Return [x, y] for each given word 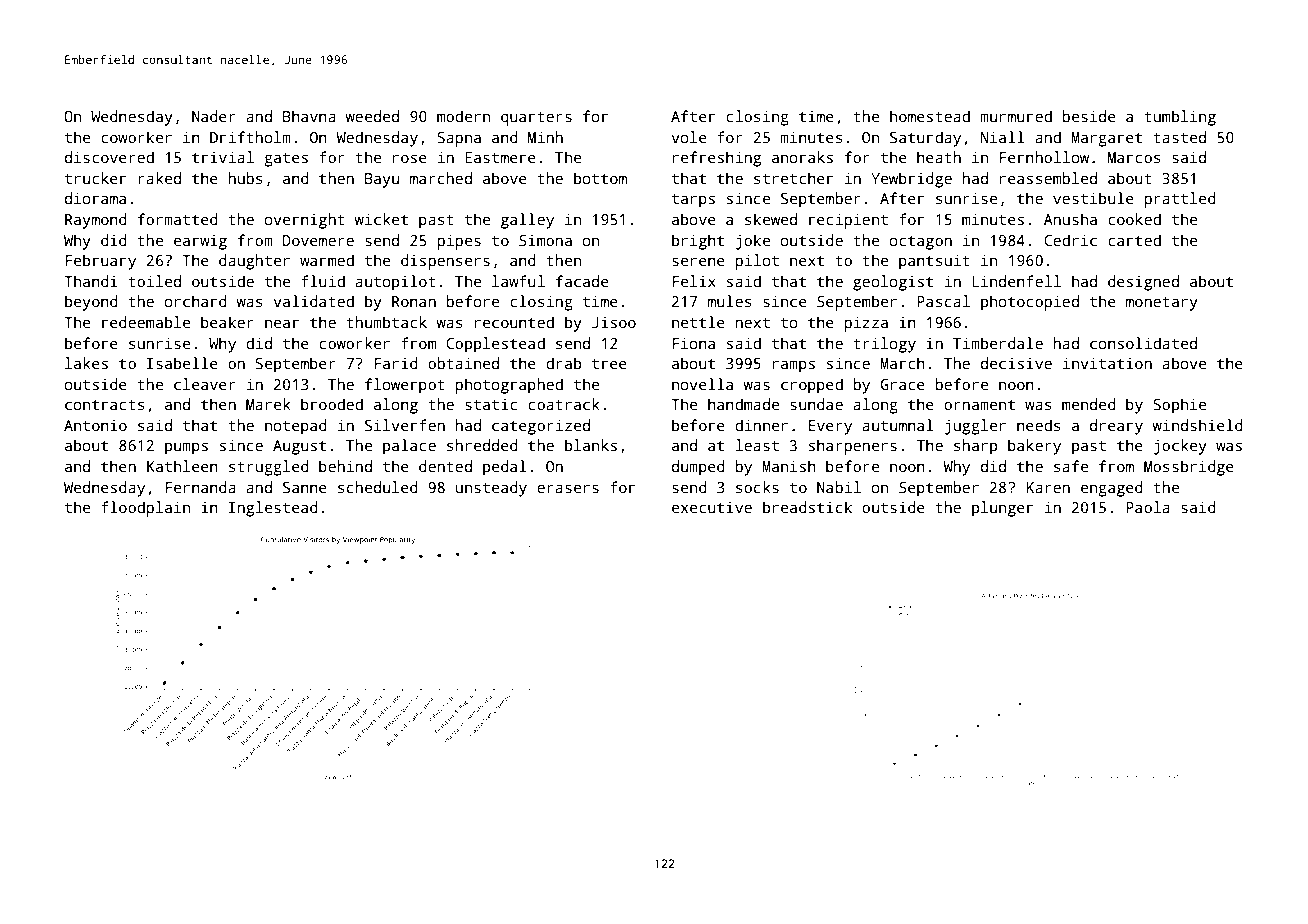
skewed [771, 219]
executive [712, 507]
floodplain [145, 509]
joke [752, 242]
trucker [95, 178]
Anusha [1070, 219]
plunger [1002, 509]
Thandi [91, 281]
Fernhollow [1044, 157]
